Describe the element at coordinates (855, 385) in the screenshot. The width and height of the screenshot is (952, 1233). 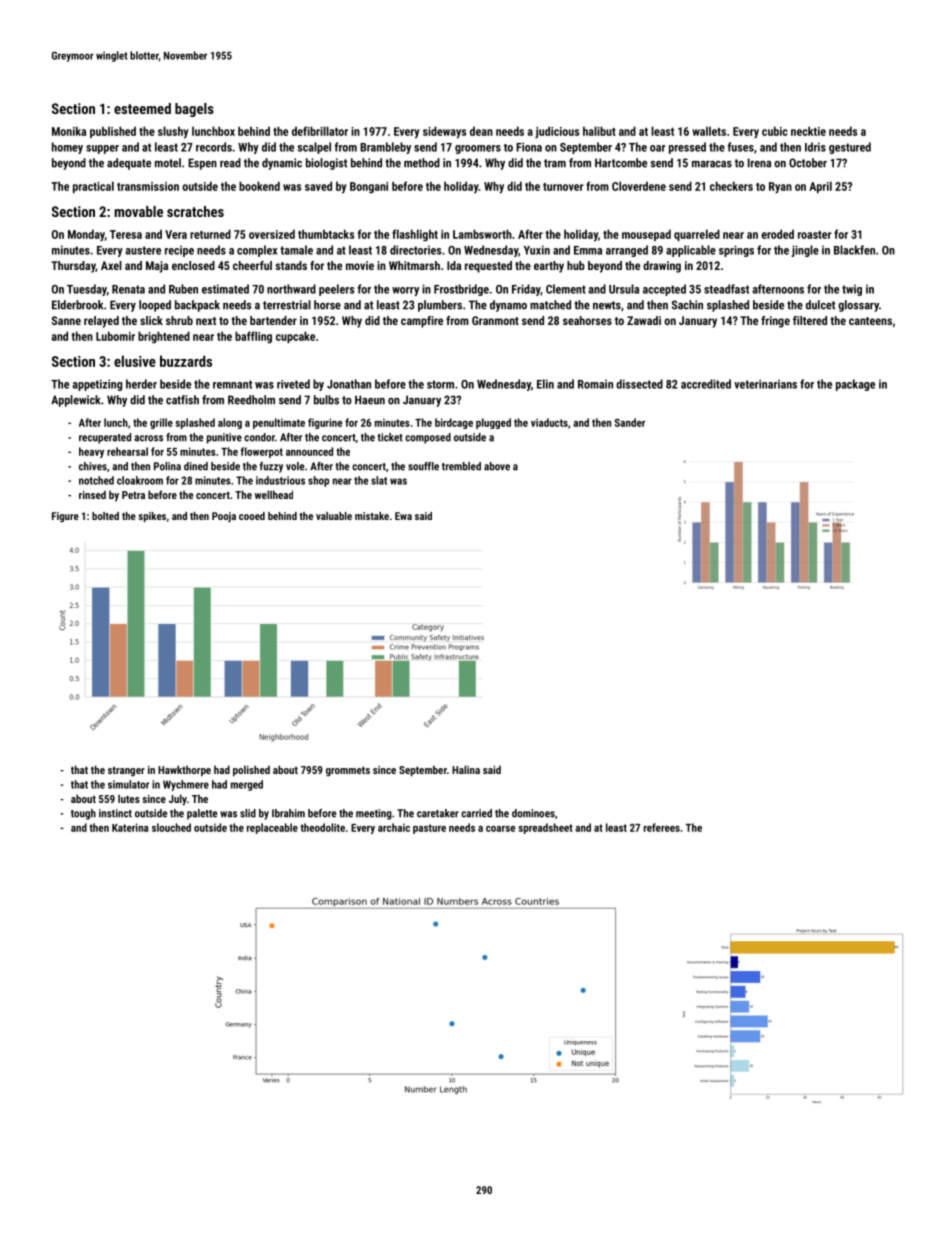
I see `package` at that location.
